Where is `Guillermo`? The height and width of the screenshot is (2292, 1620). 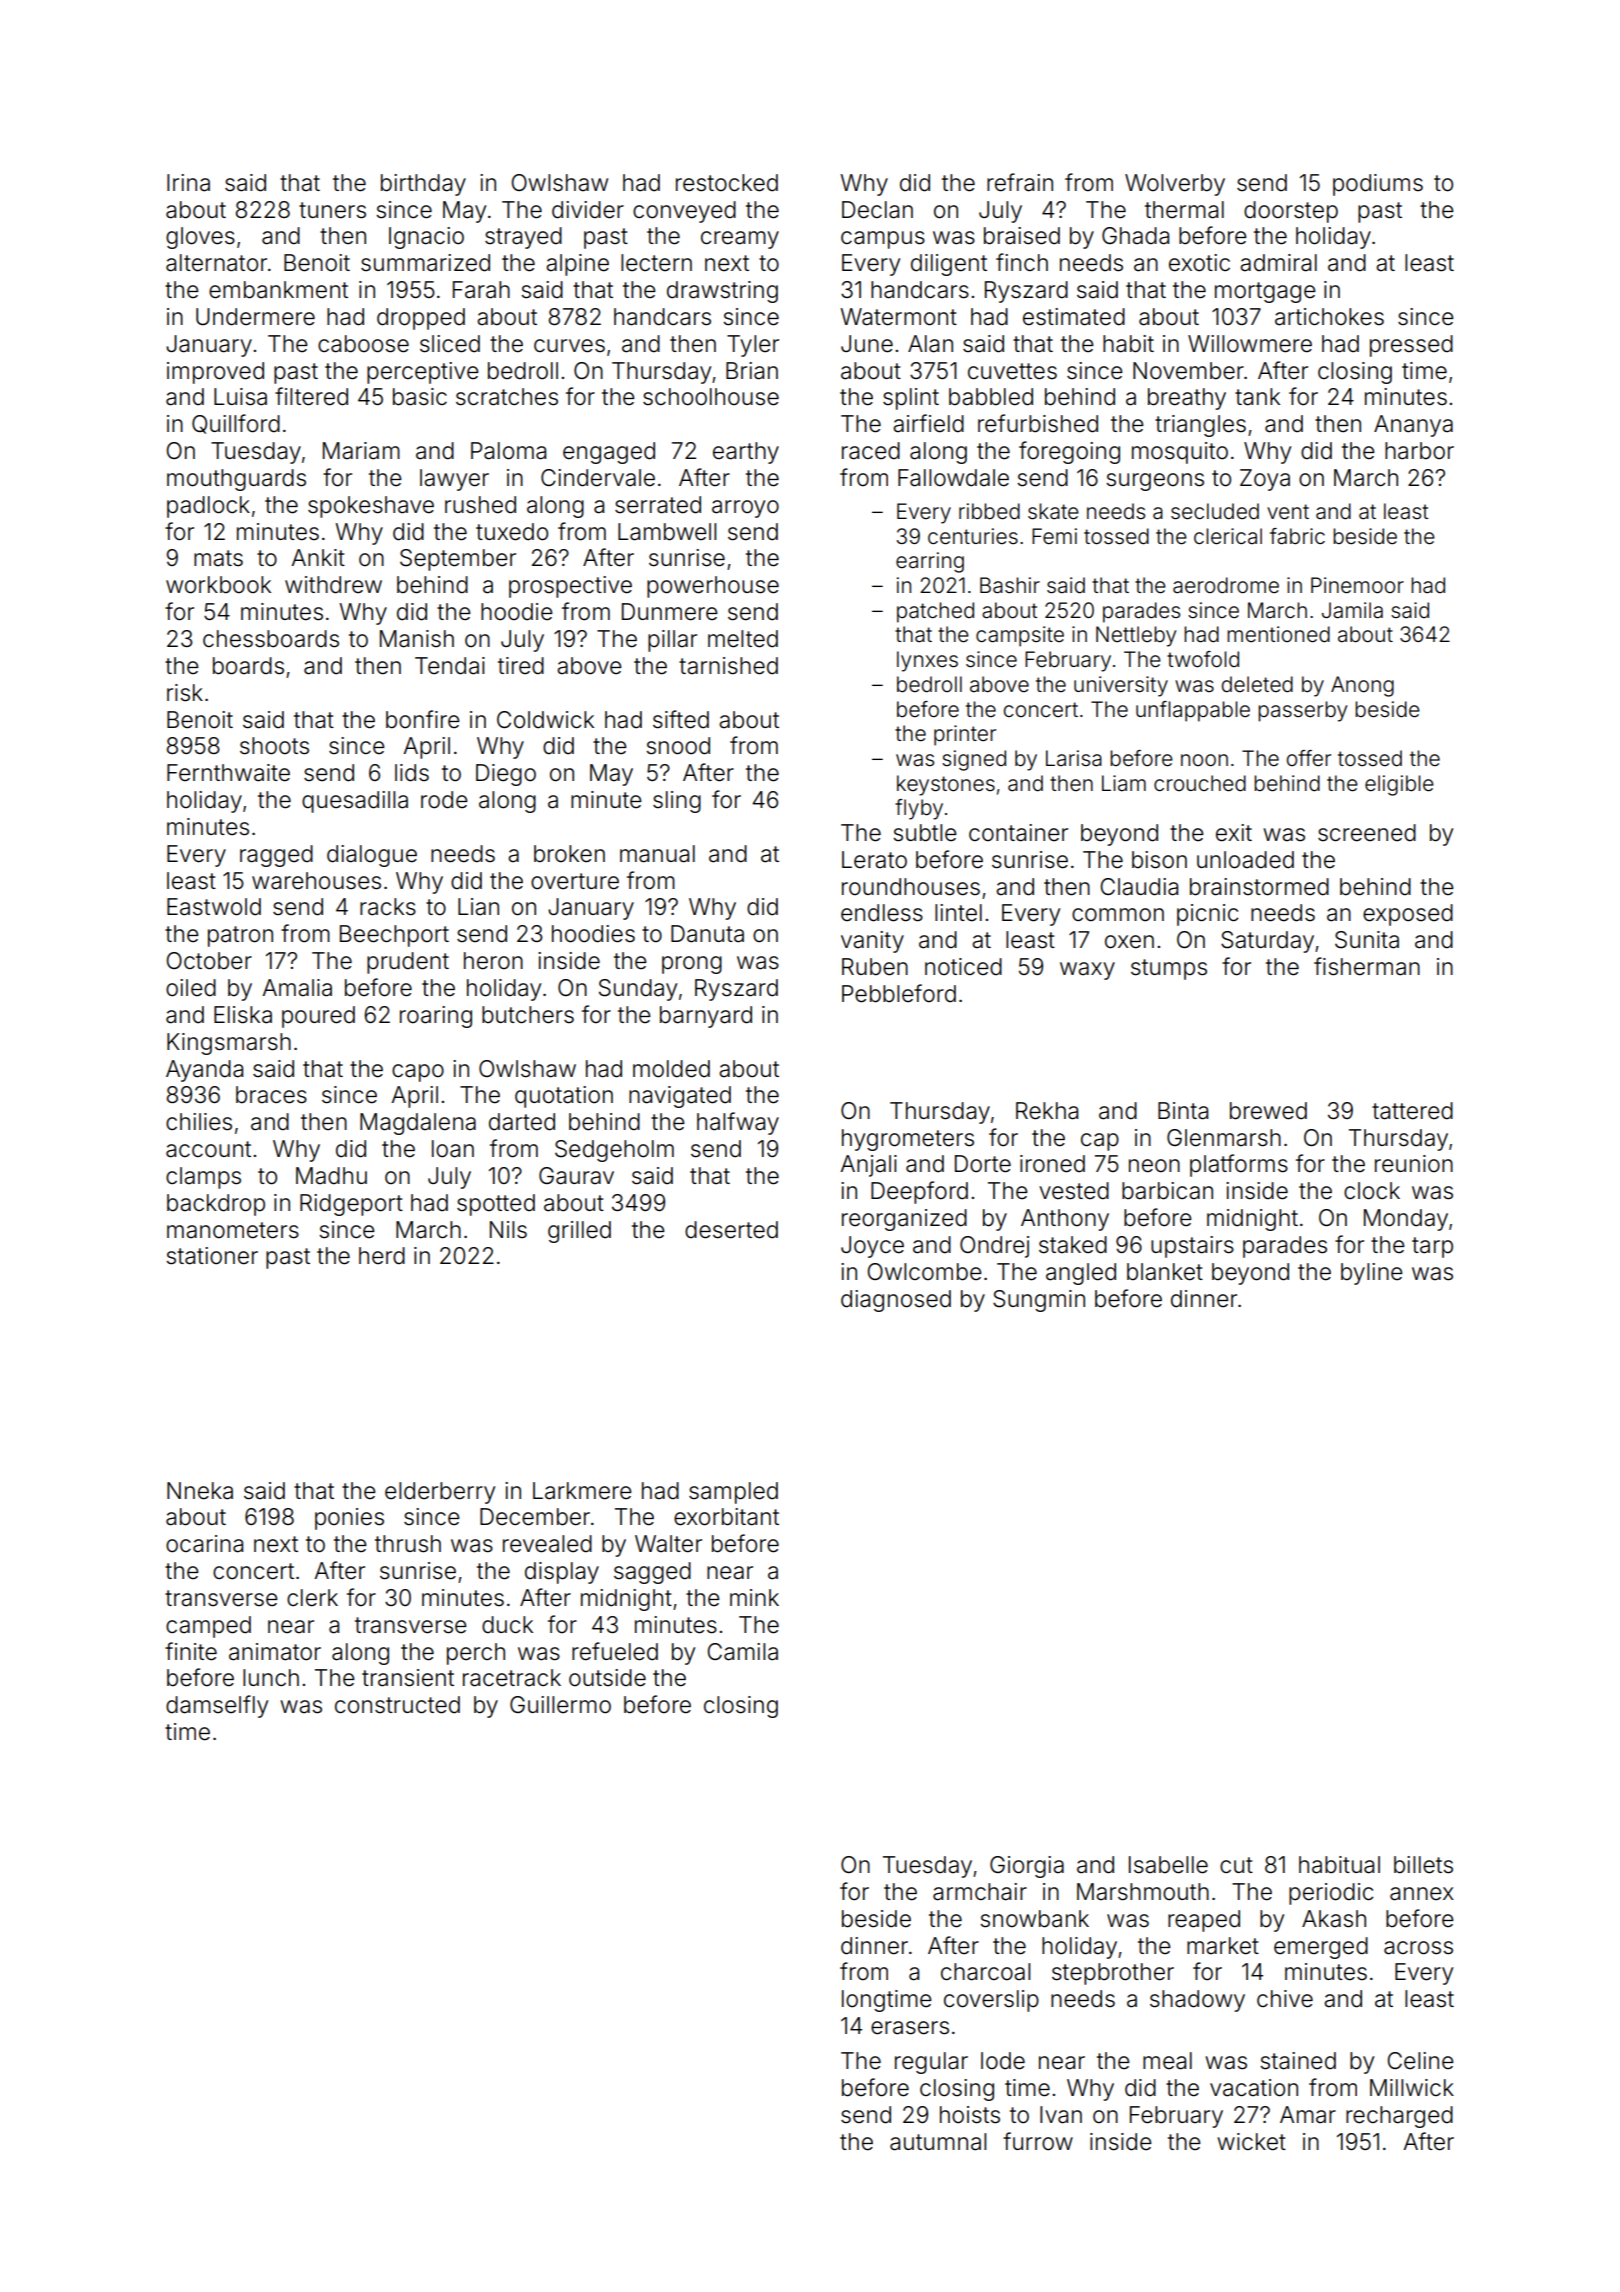 Guillermo is located at coordinates (560, 1705).
